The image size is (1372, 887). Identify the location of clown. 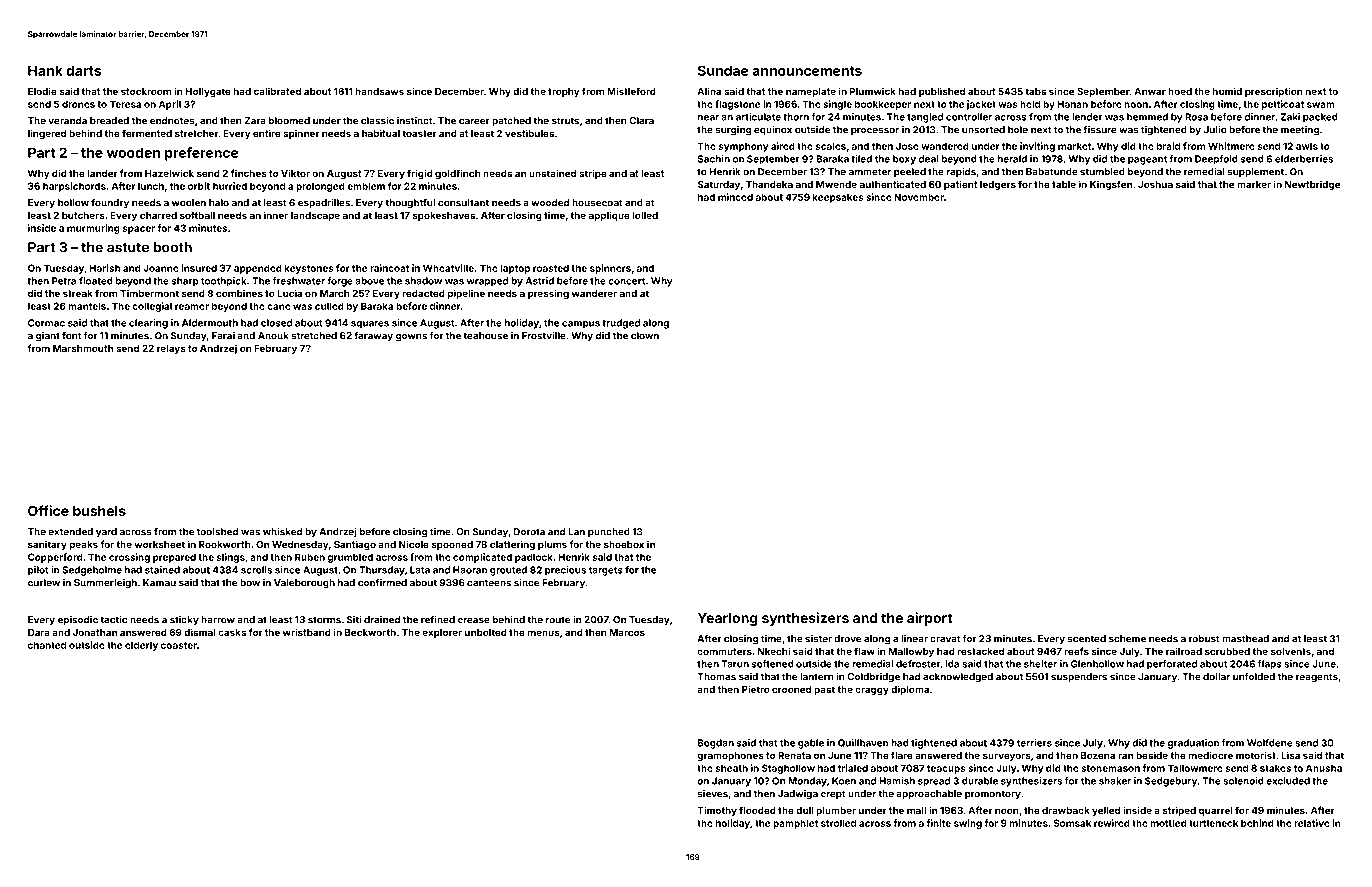
(645, 336).
